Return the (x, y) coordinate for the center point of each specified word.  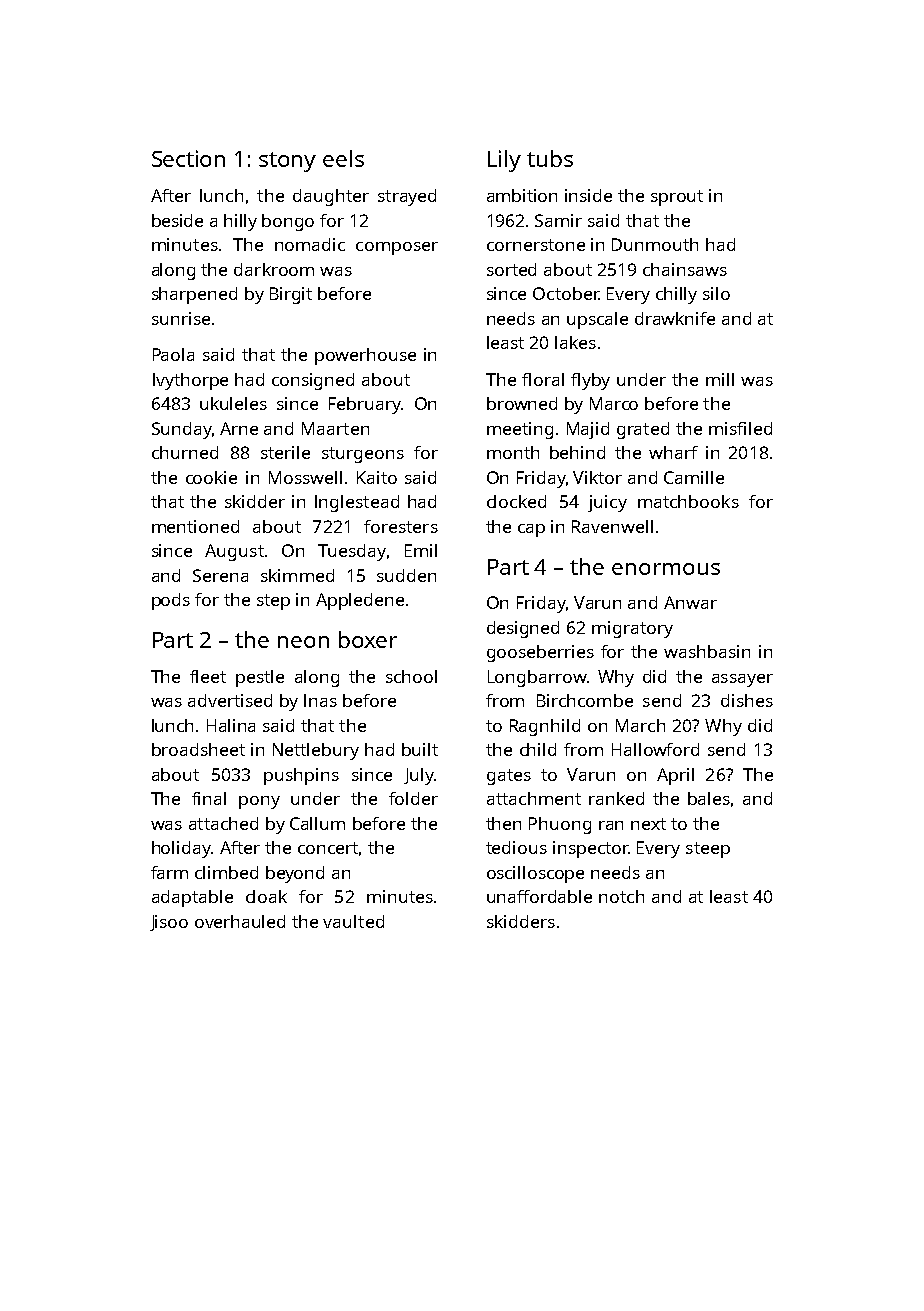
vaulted (353, 921)
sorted (511, 269)
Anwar (690, 602)
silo (716, 293)
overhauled (240, 921)
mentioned (195, 526)
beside (177, 220)
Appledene (360, 601)
